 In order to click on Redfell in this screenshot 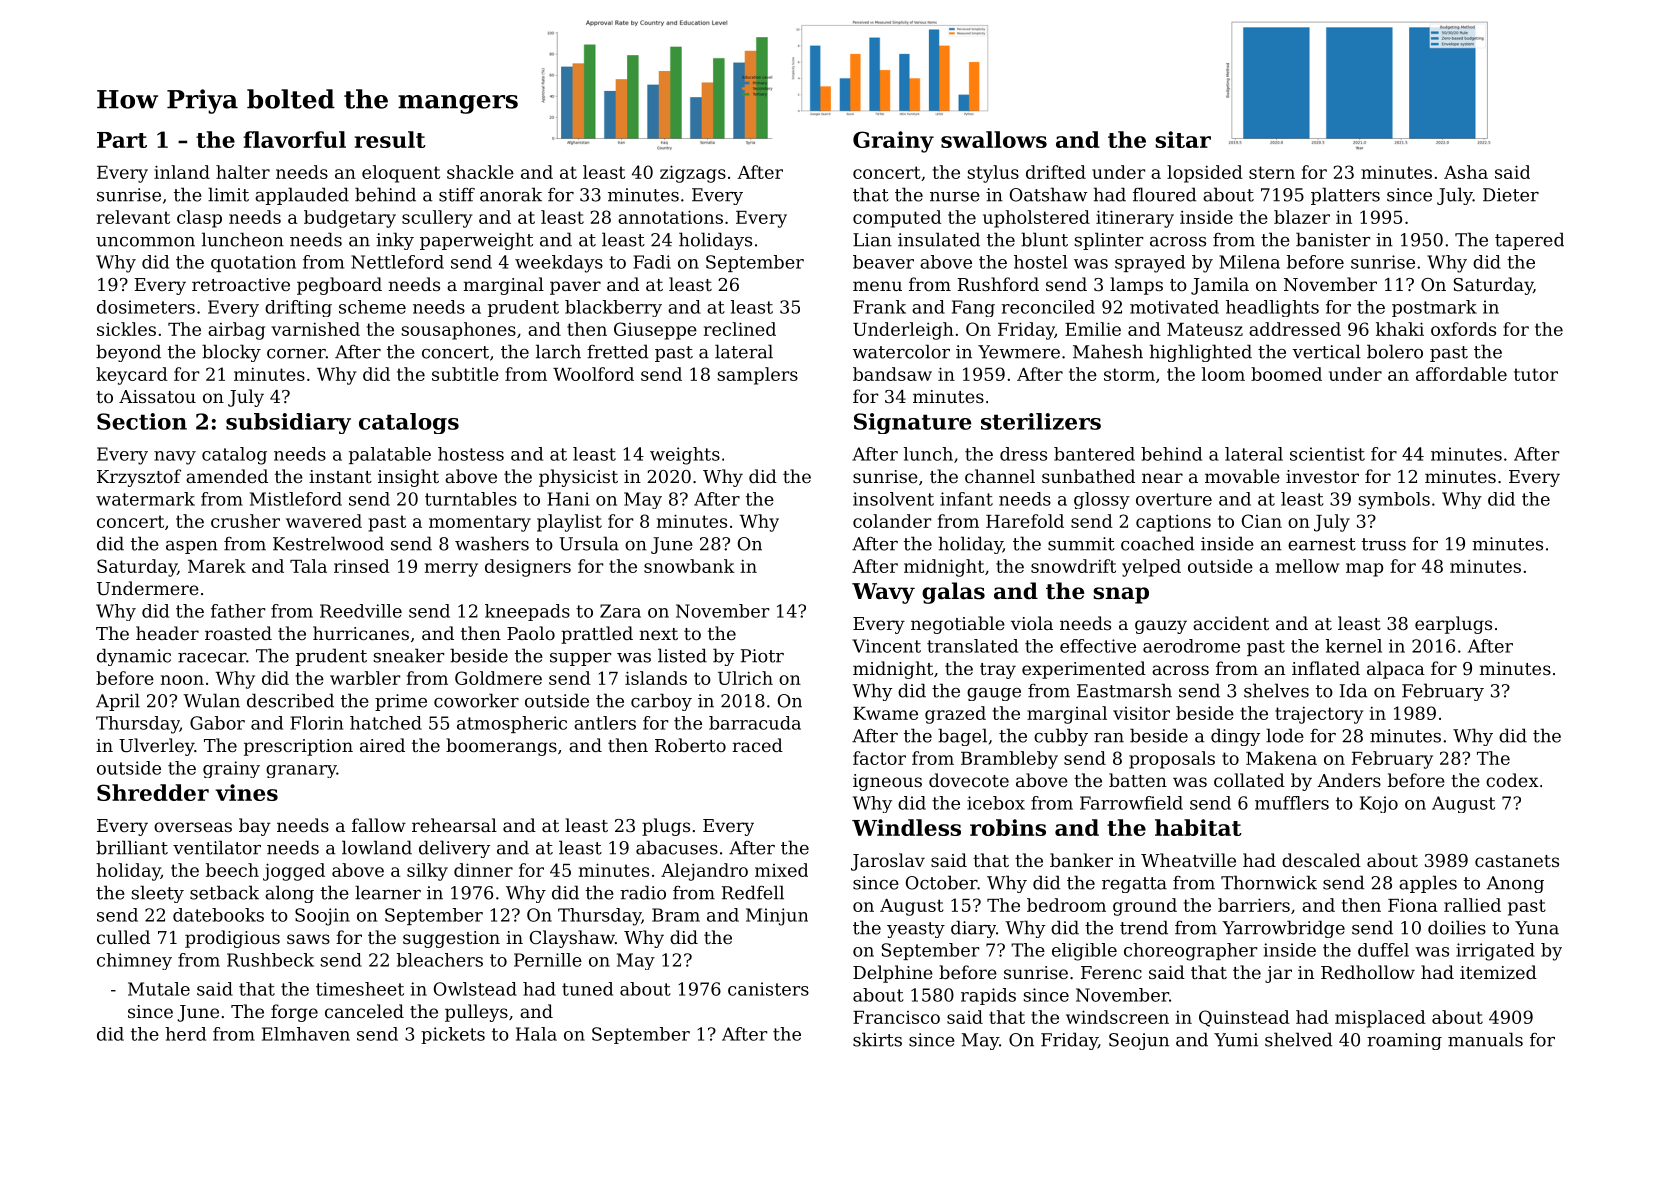, I will do `click(753, 892)`.
